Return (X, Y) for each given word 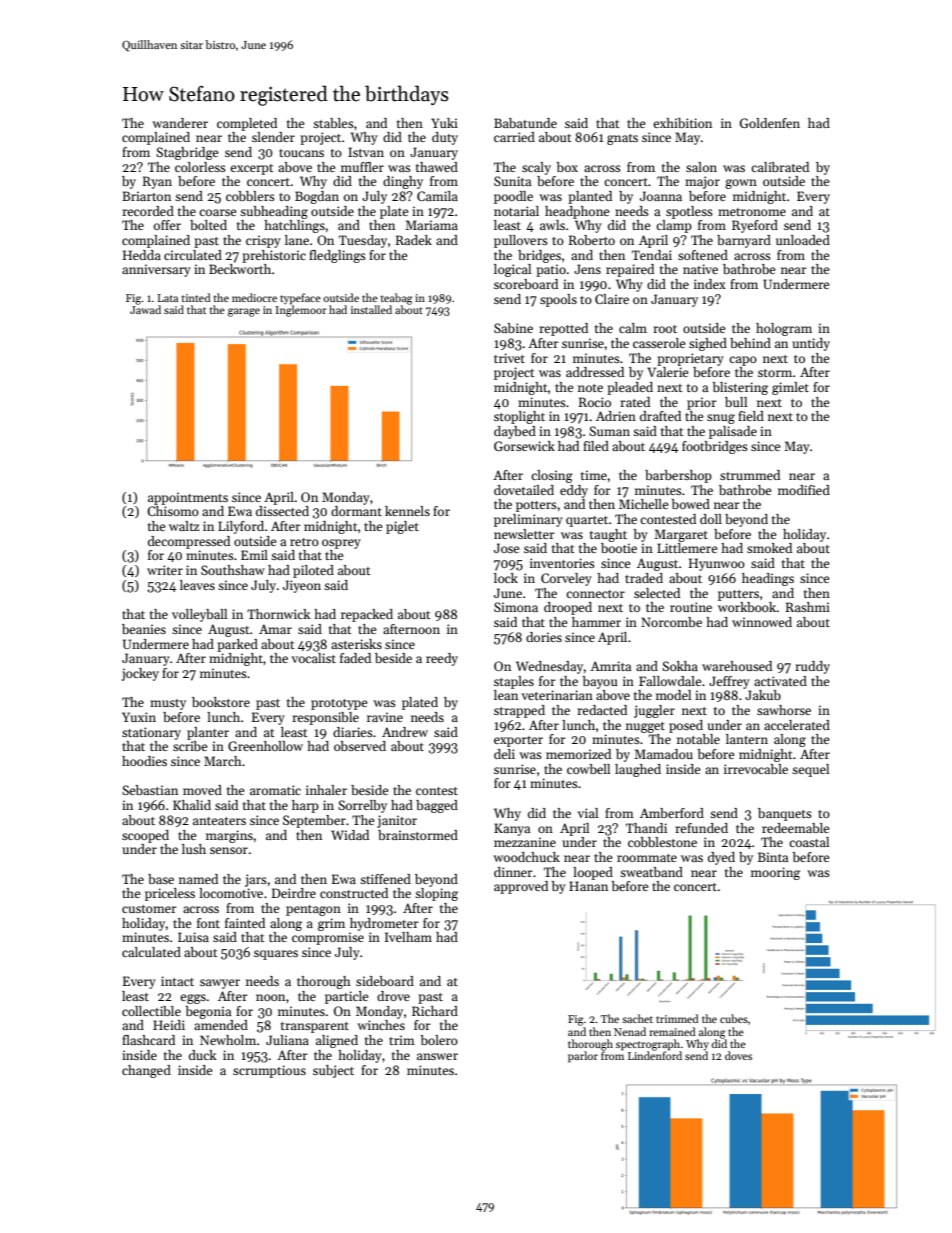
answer (437, 1056)
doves (738, 1055)
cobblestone (662, 842)
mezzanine (525, 842)
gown (741, 184)
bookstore (221, 702)
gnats (622, 139)
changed (146, 1071)
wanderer (180, 123)
